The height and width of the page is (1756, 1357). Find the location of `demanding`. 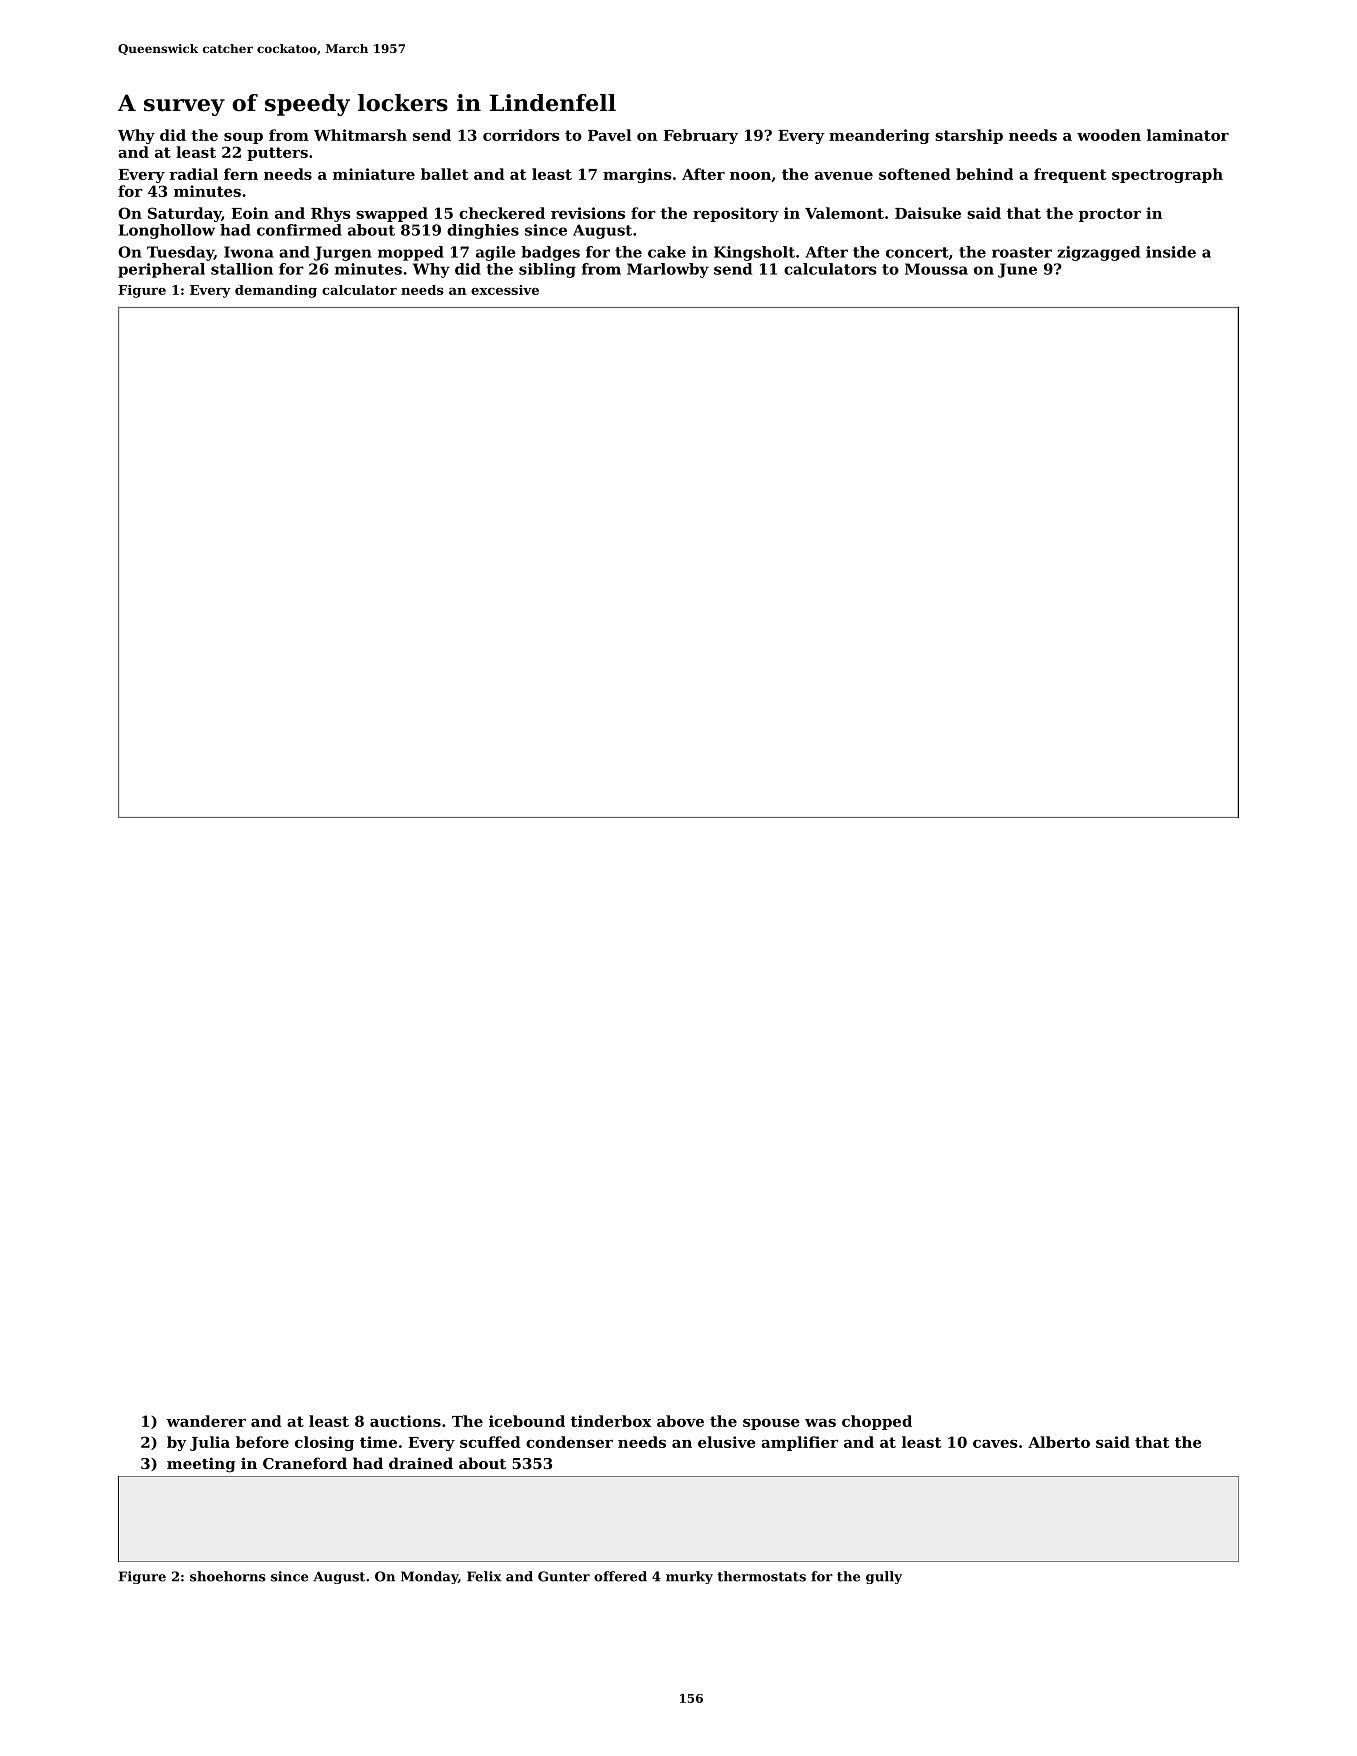

demanding is located at coordinates (276, 291).
